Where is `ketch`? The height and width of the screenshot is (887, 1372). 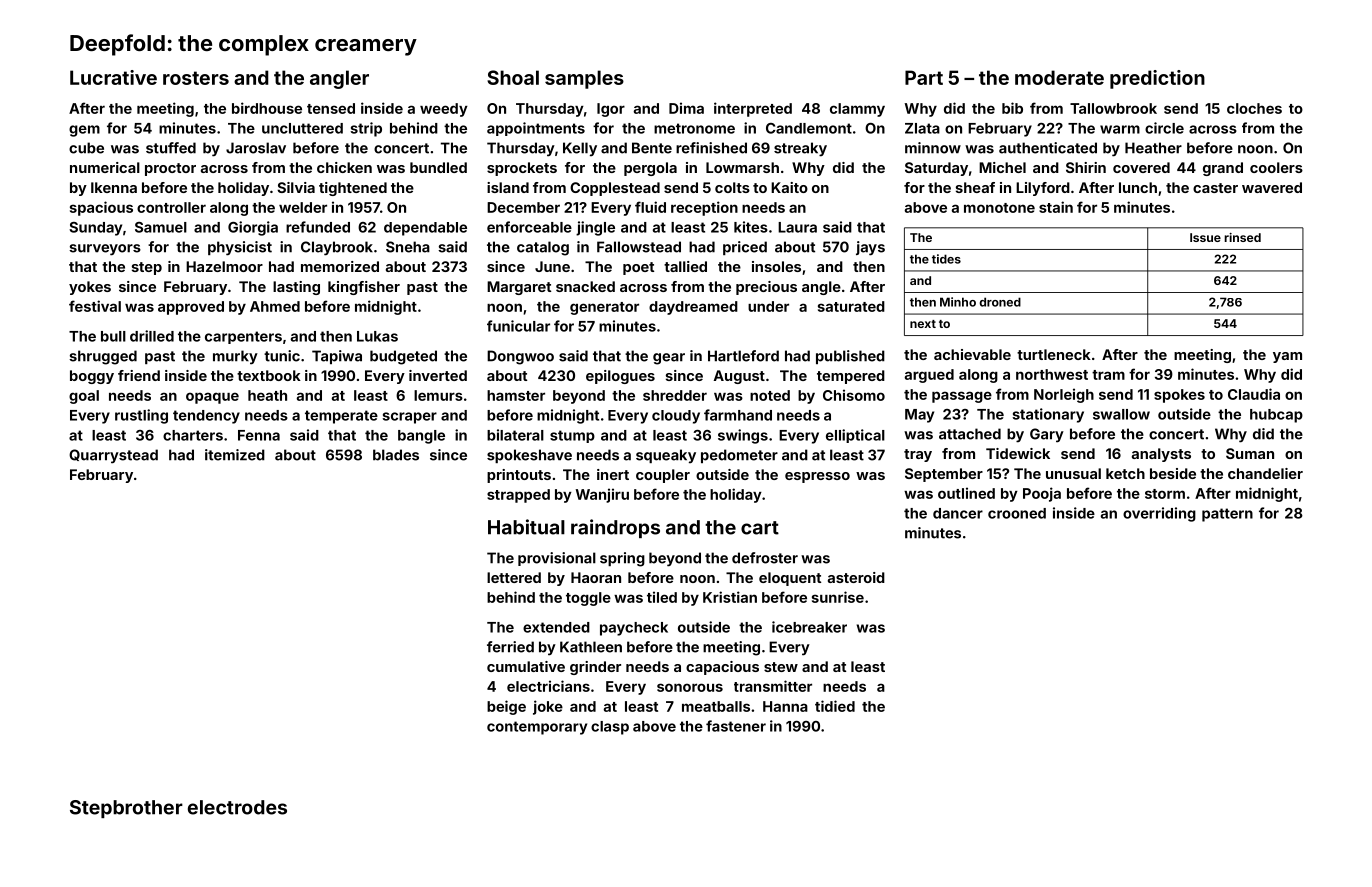
ketch is located at coordinates (1125, 473).
